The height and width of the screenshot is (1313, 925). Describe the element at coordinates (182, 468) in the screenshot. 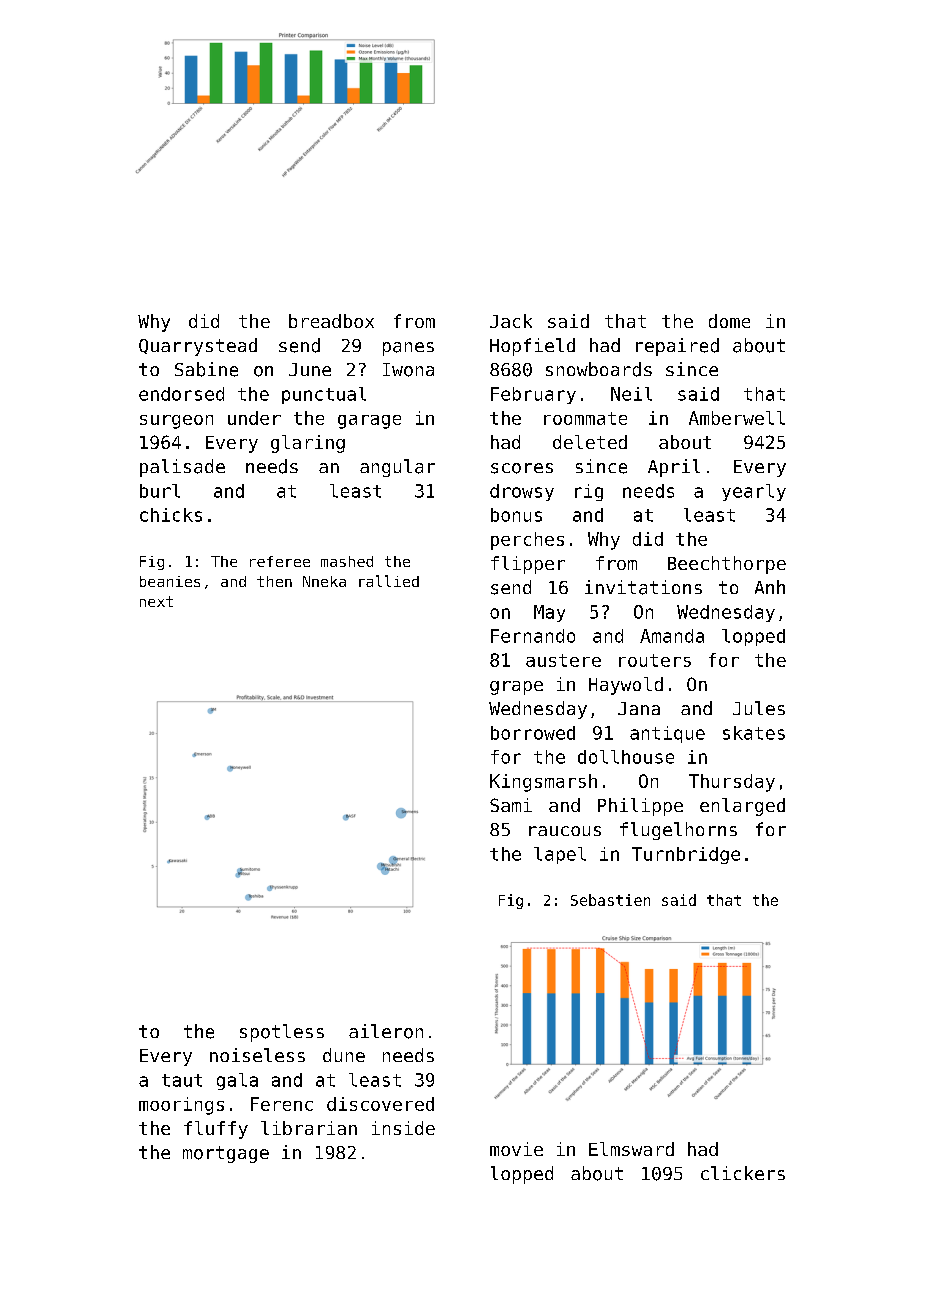

I see `palisade` at that location.
